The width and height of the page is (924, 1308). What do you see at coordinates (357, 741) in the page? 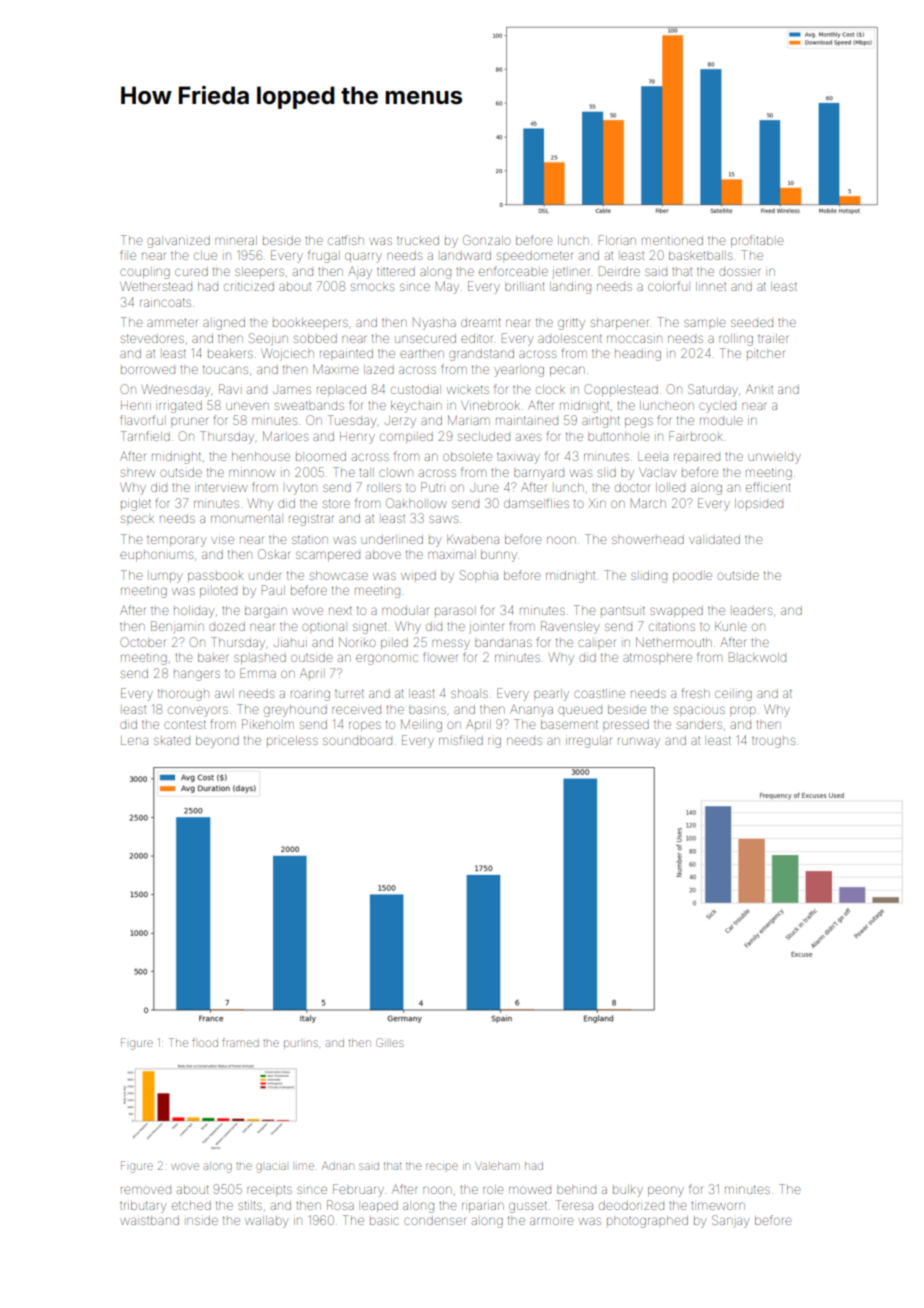
I see `soundboard` at bounding box center [357, 741].
